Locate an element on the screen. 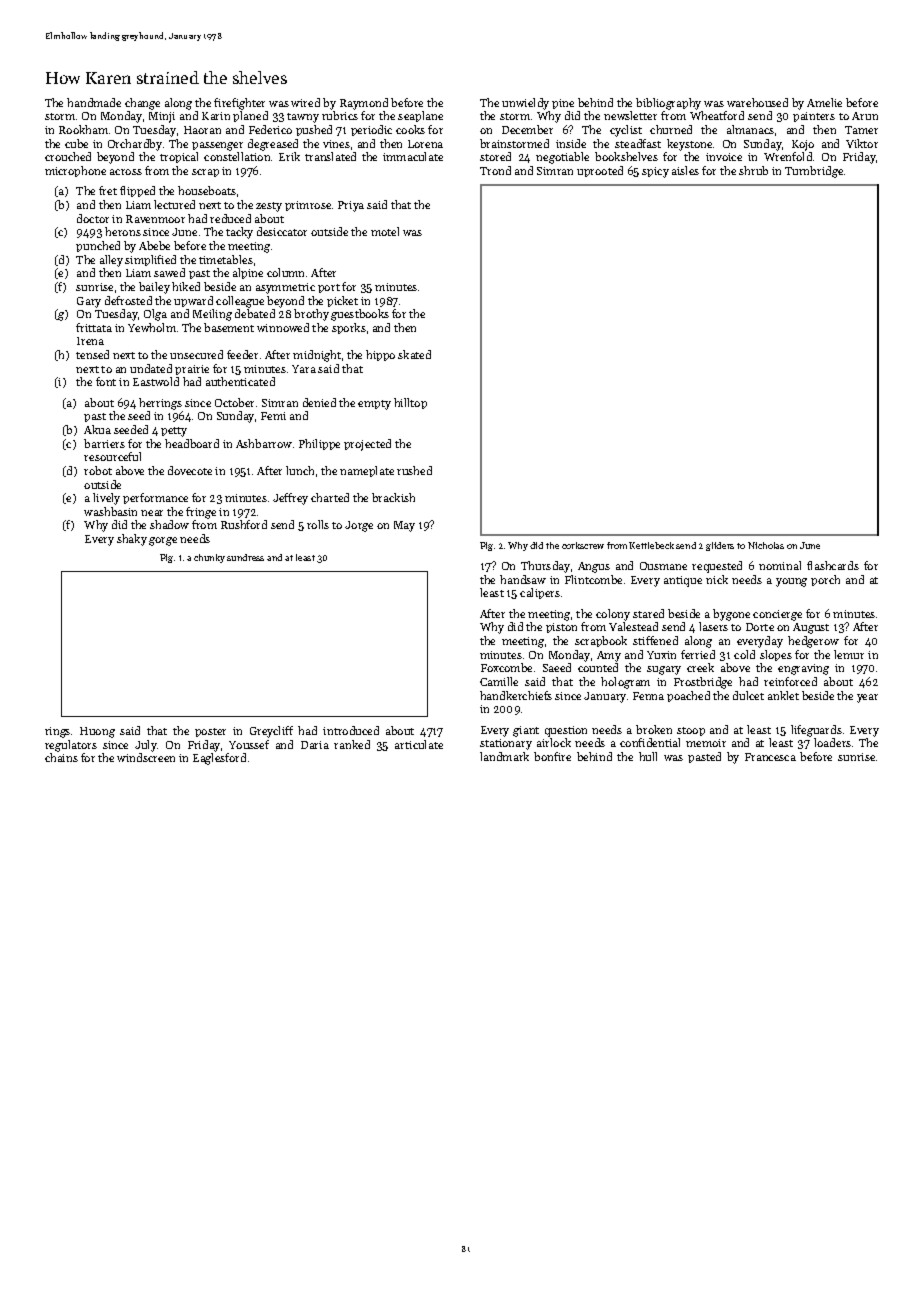 This screenshot has width=924, height=1308. Turnbridge is located at coordinates (814, 172).
